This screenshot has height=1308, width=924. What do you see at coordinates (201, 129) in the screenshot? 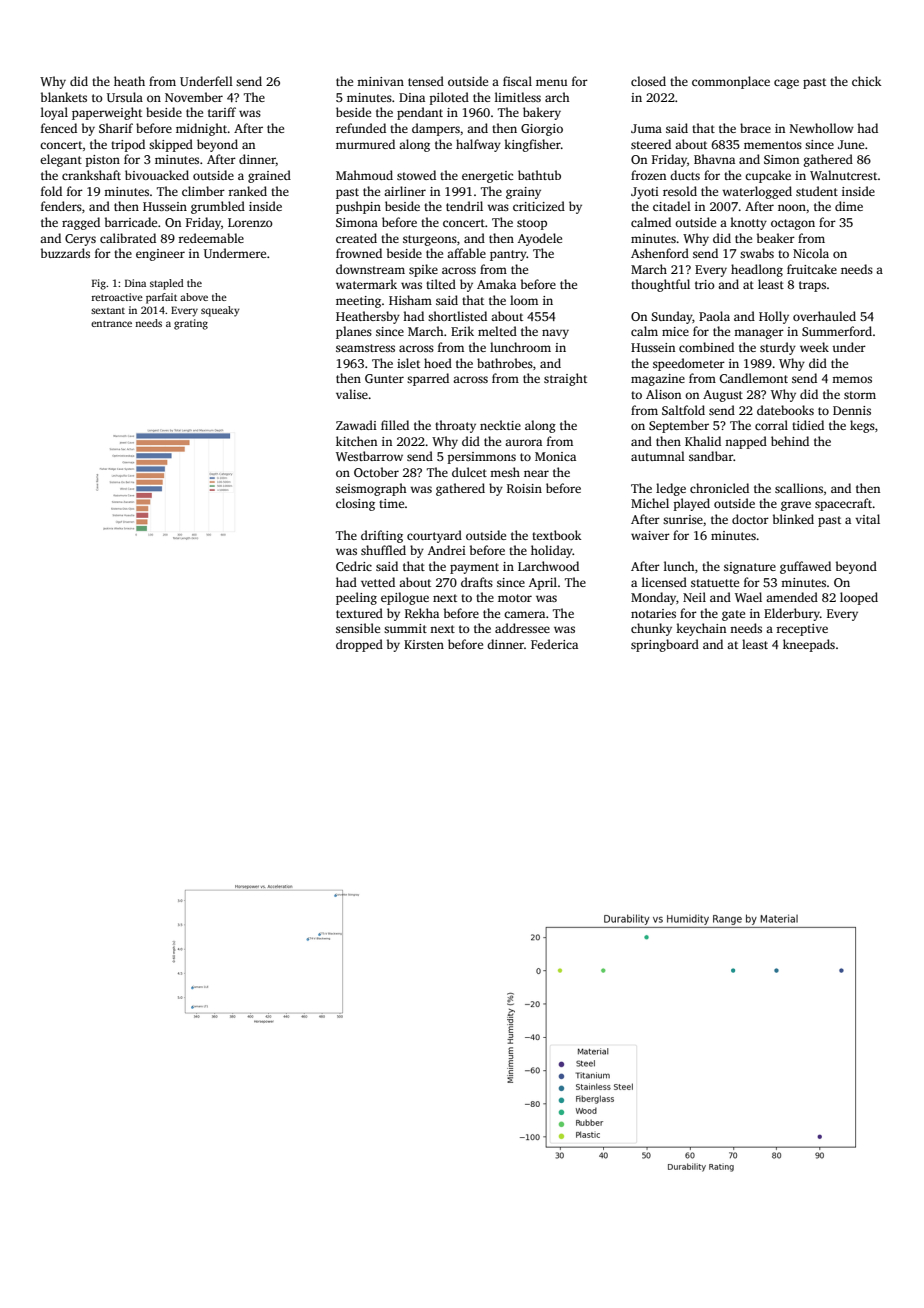
I see `midnight` at bounding box center [201, 129].
